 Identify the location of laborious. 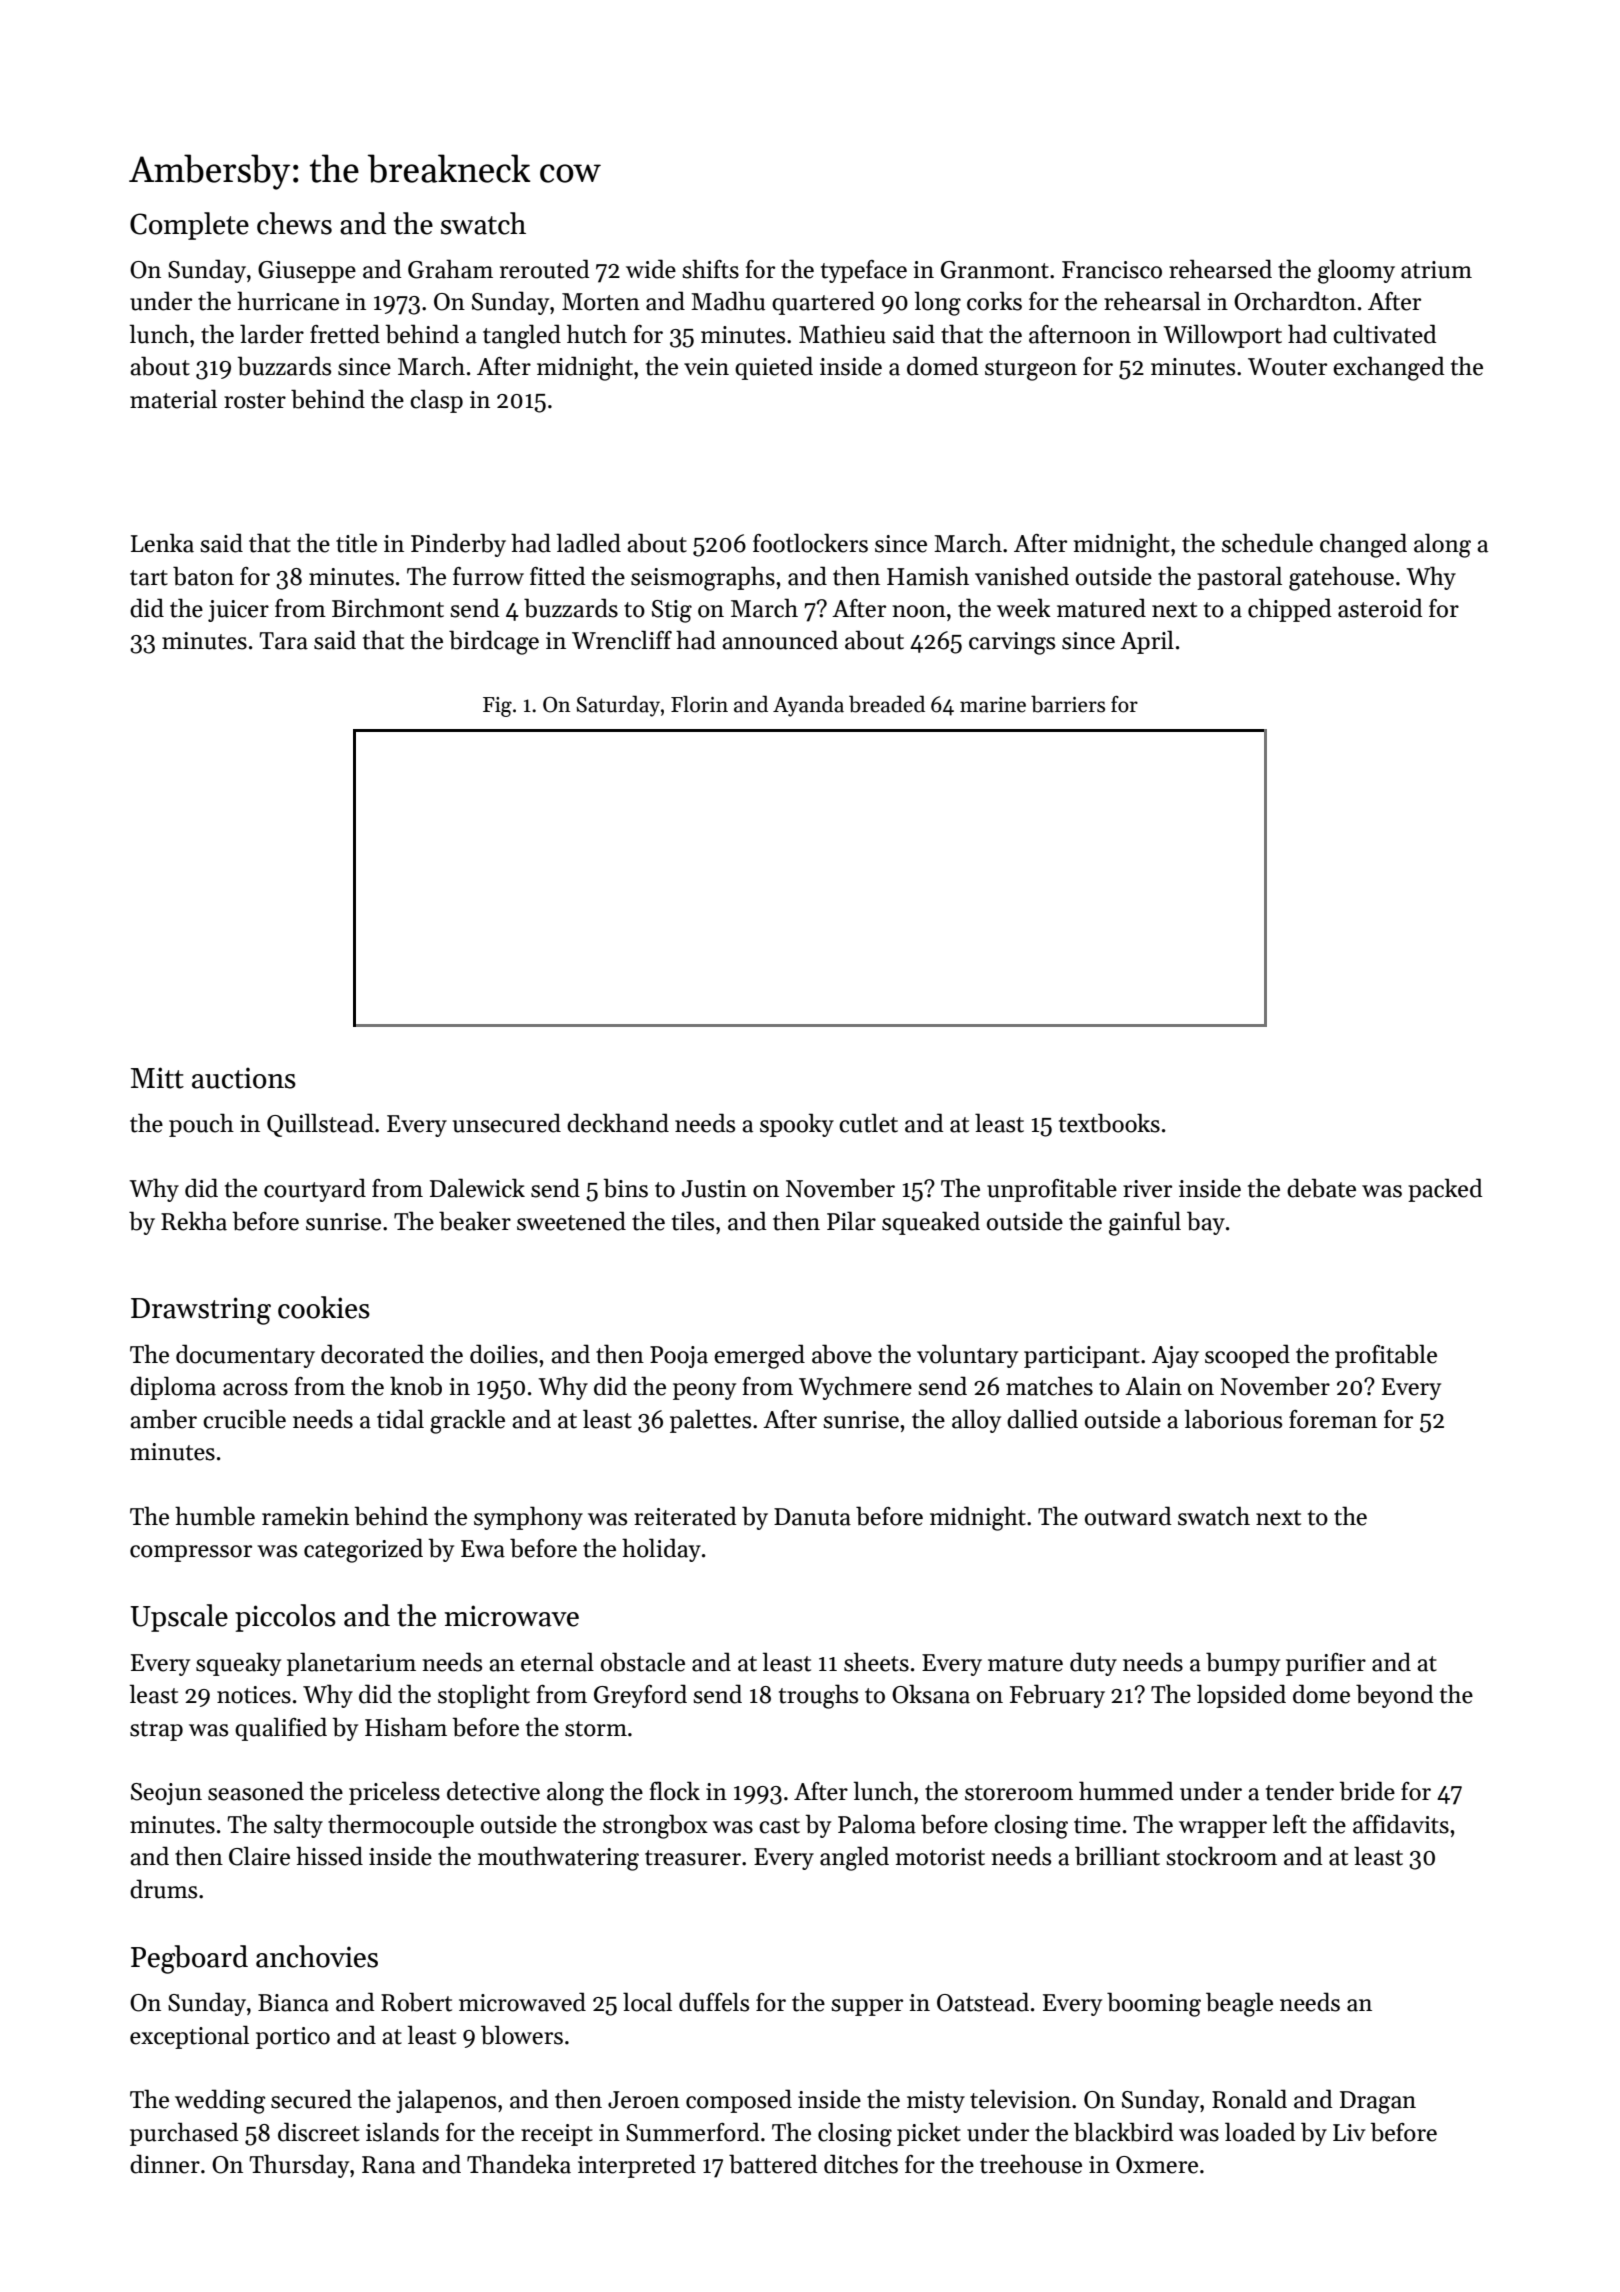
(1233, 1419).
